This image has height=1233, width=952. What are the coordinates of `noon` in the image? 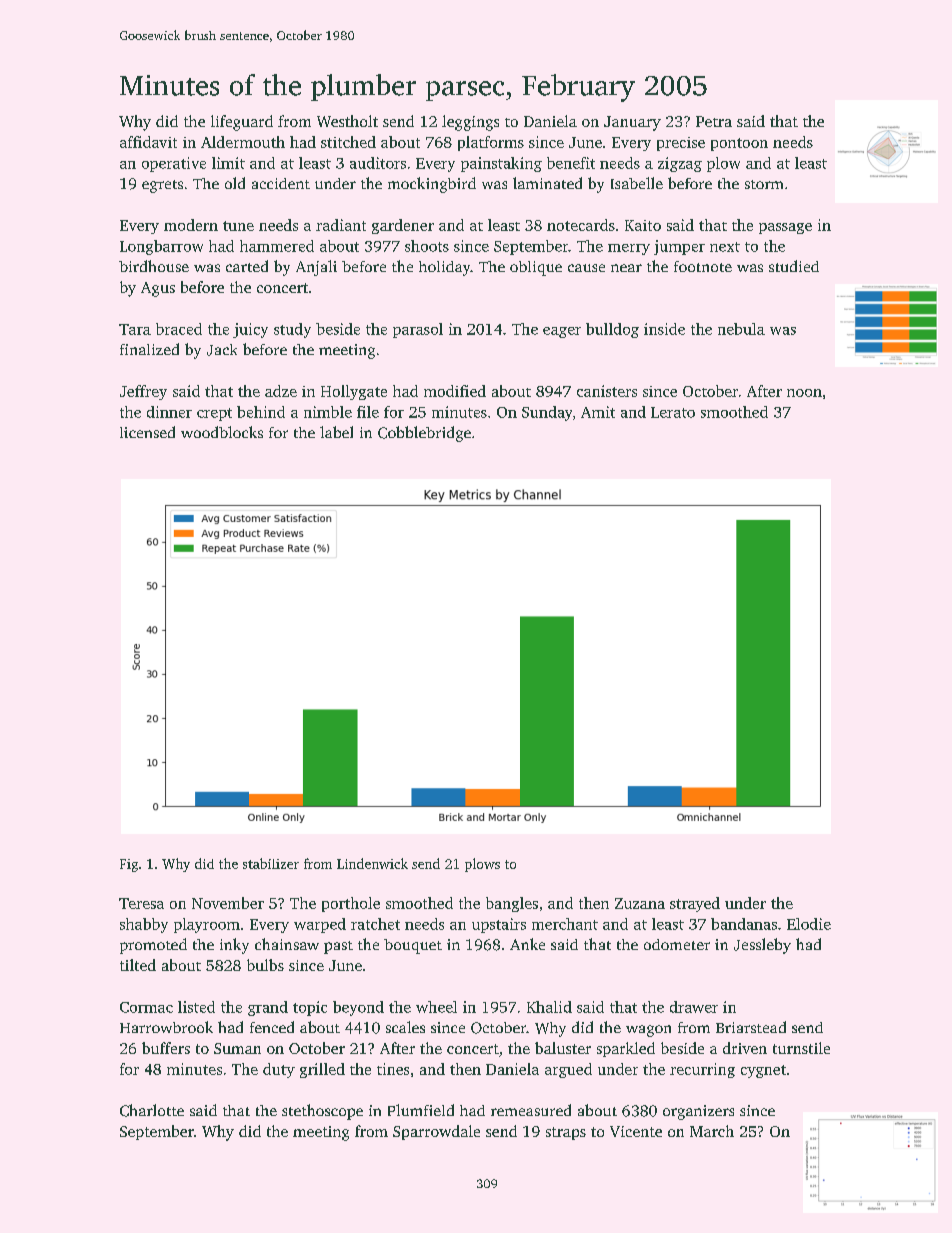 It's located at (804, 393).
